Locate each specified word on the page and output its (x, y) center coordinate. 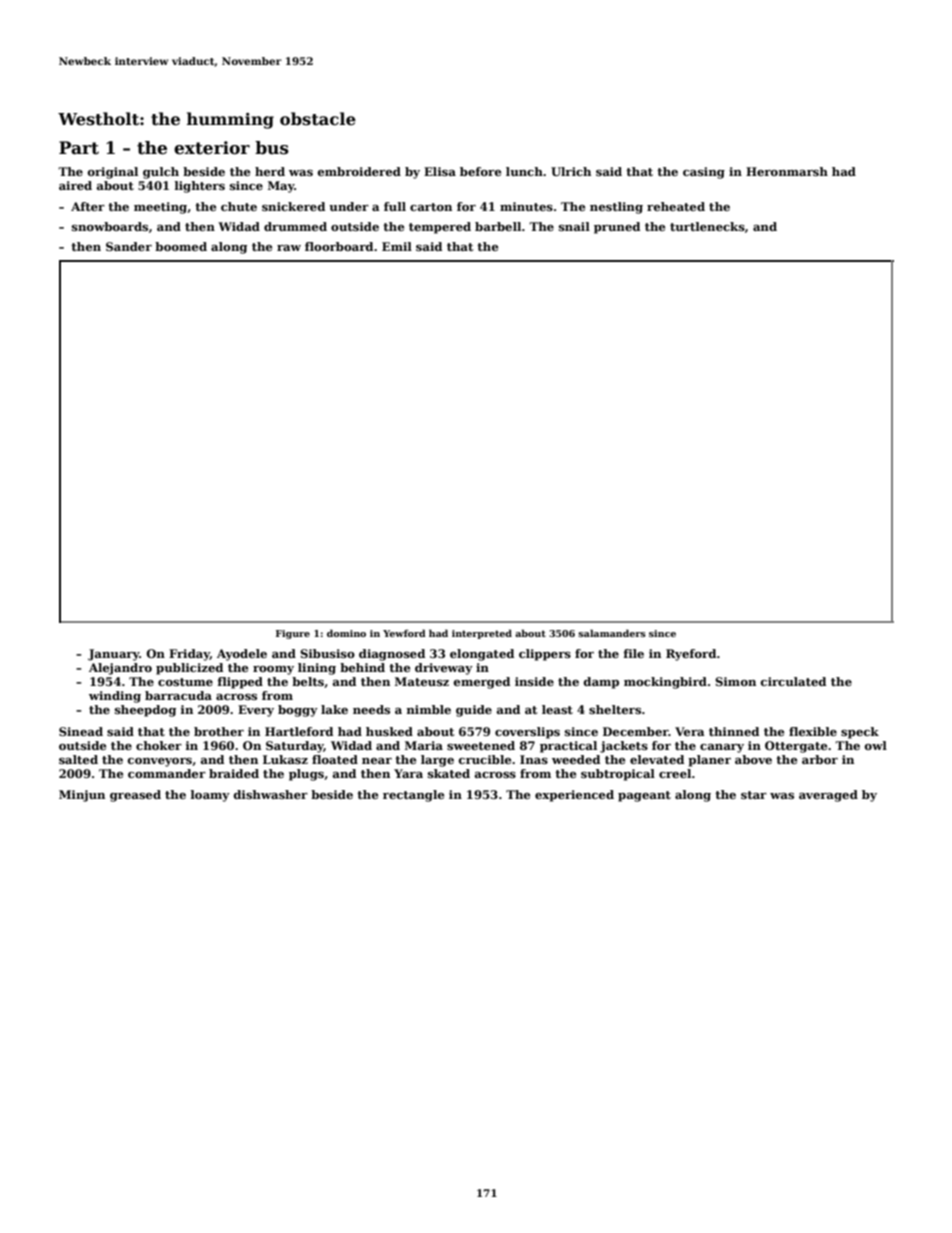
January (114, 655)
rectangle (413, 796)
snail (574, 226)
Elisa (440, 171)
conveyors (160, 762)
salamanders (612, 633)
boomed (181, 246)
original (113, 173)
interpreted (482, 634)
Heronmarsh (787, 171)
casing (704, 173)
